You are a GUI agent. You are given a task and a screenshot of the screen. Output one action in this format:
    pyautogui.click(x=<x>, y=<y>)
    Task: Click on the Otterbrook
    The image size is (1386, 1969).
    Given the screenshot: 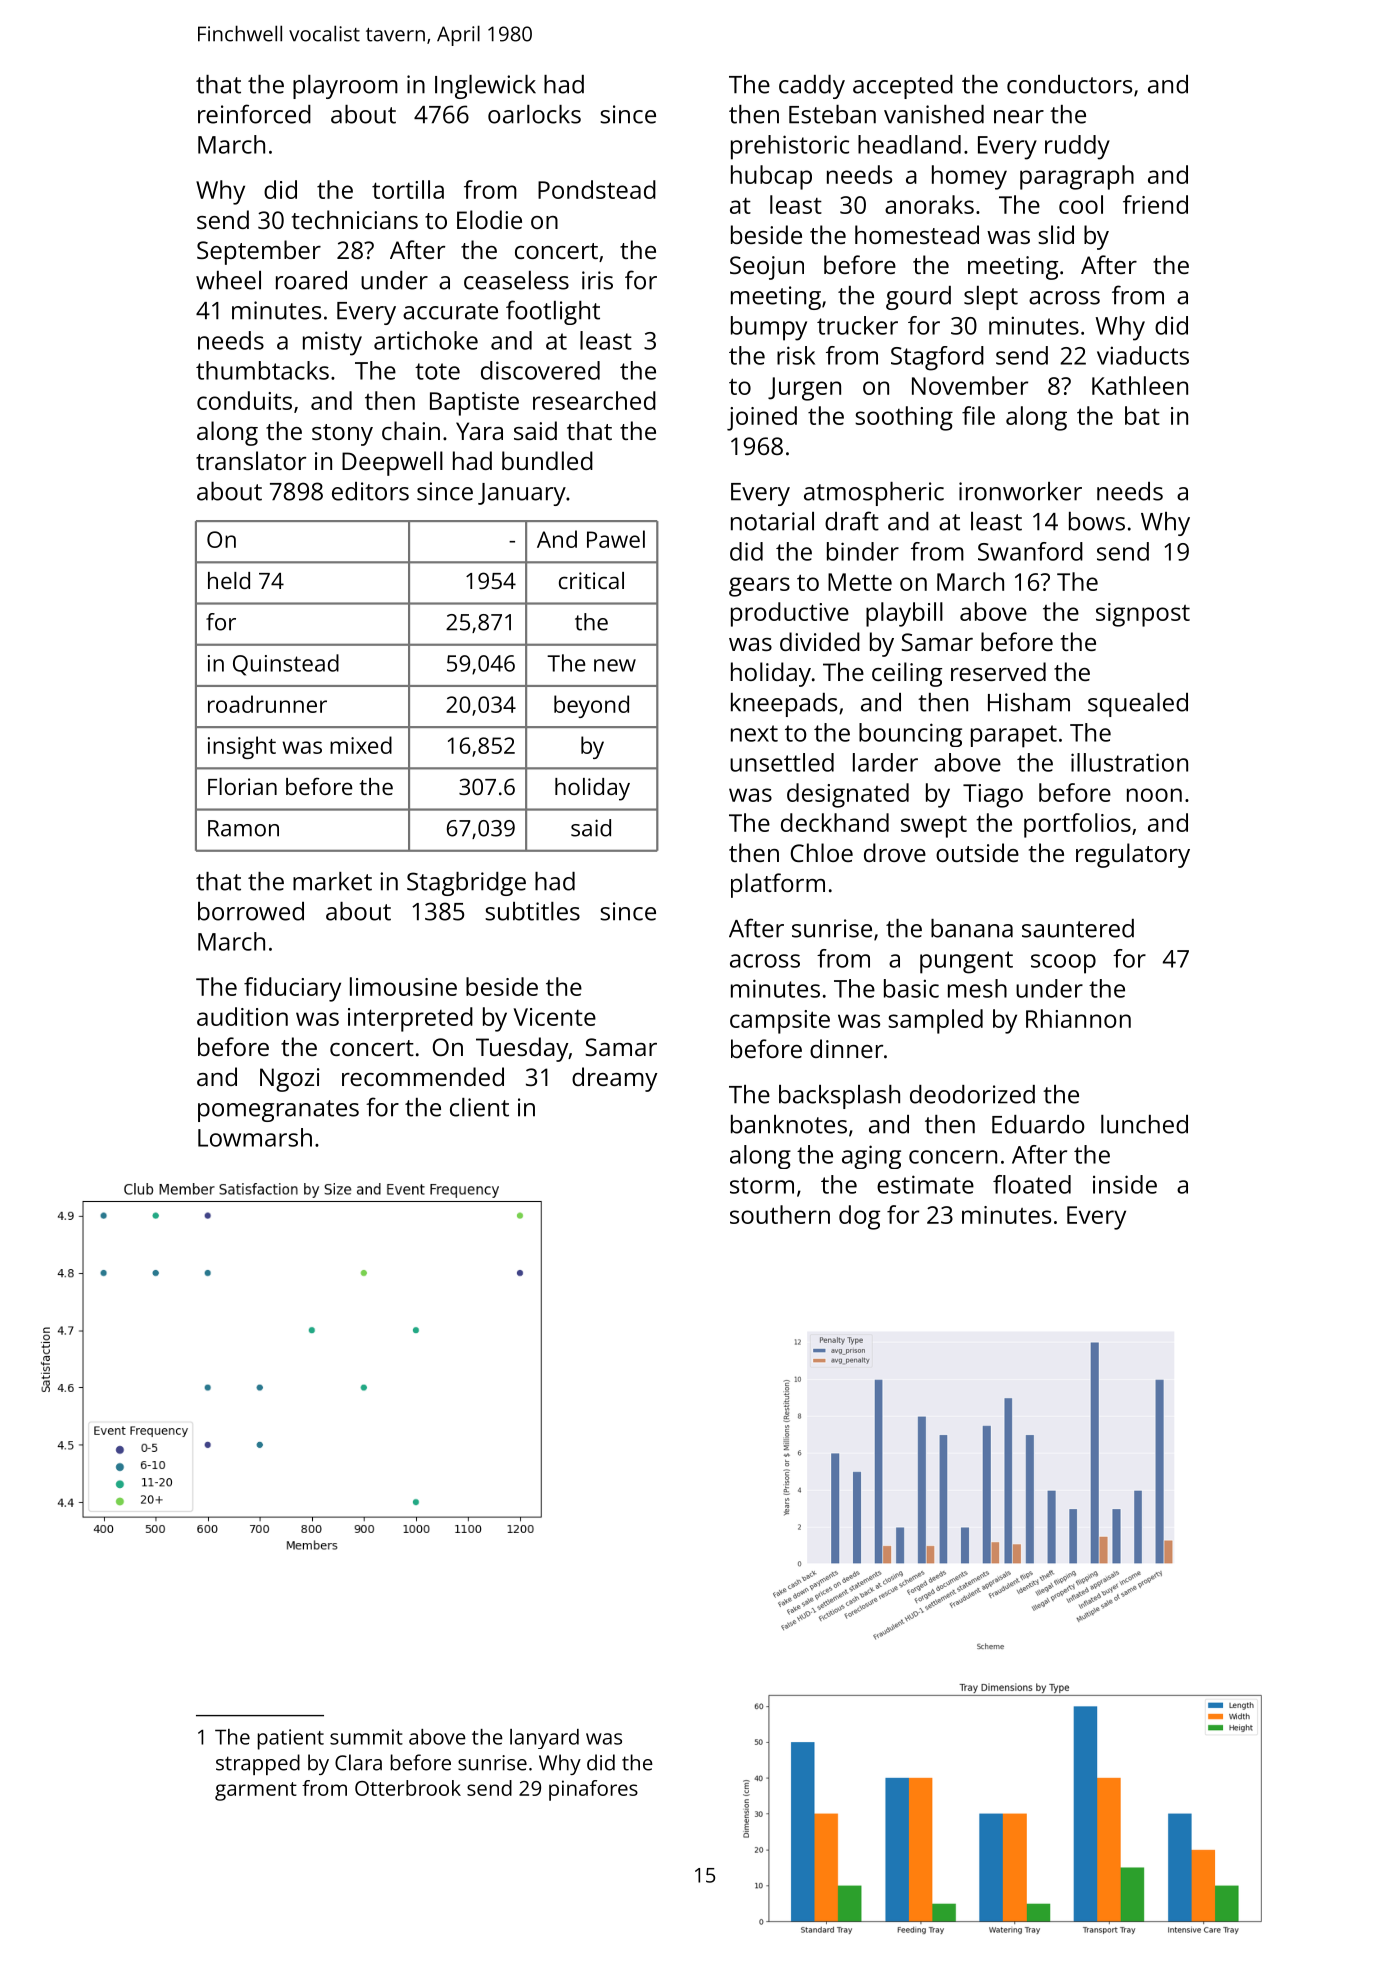 What is the action you would take?
    pyautogui.click(x=408, y=1788)
